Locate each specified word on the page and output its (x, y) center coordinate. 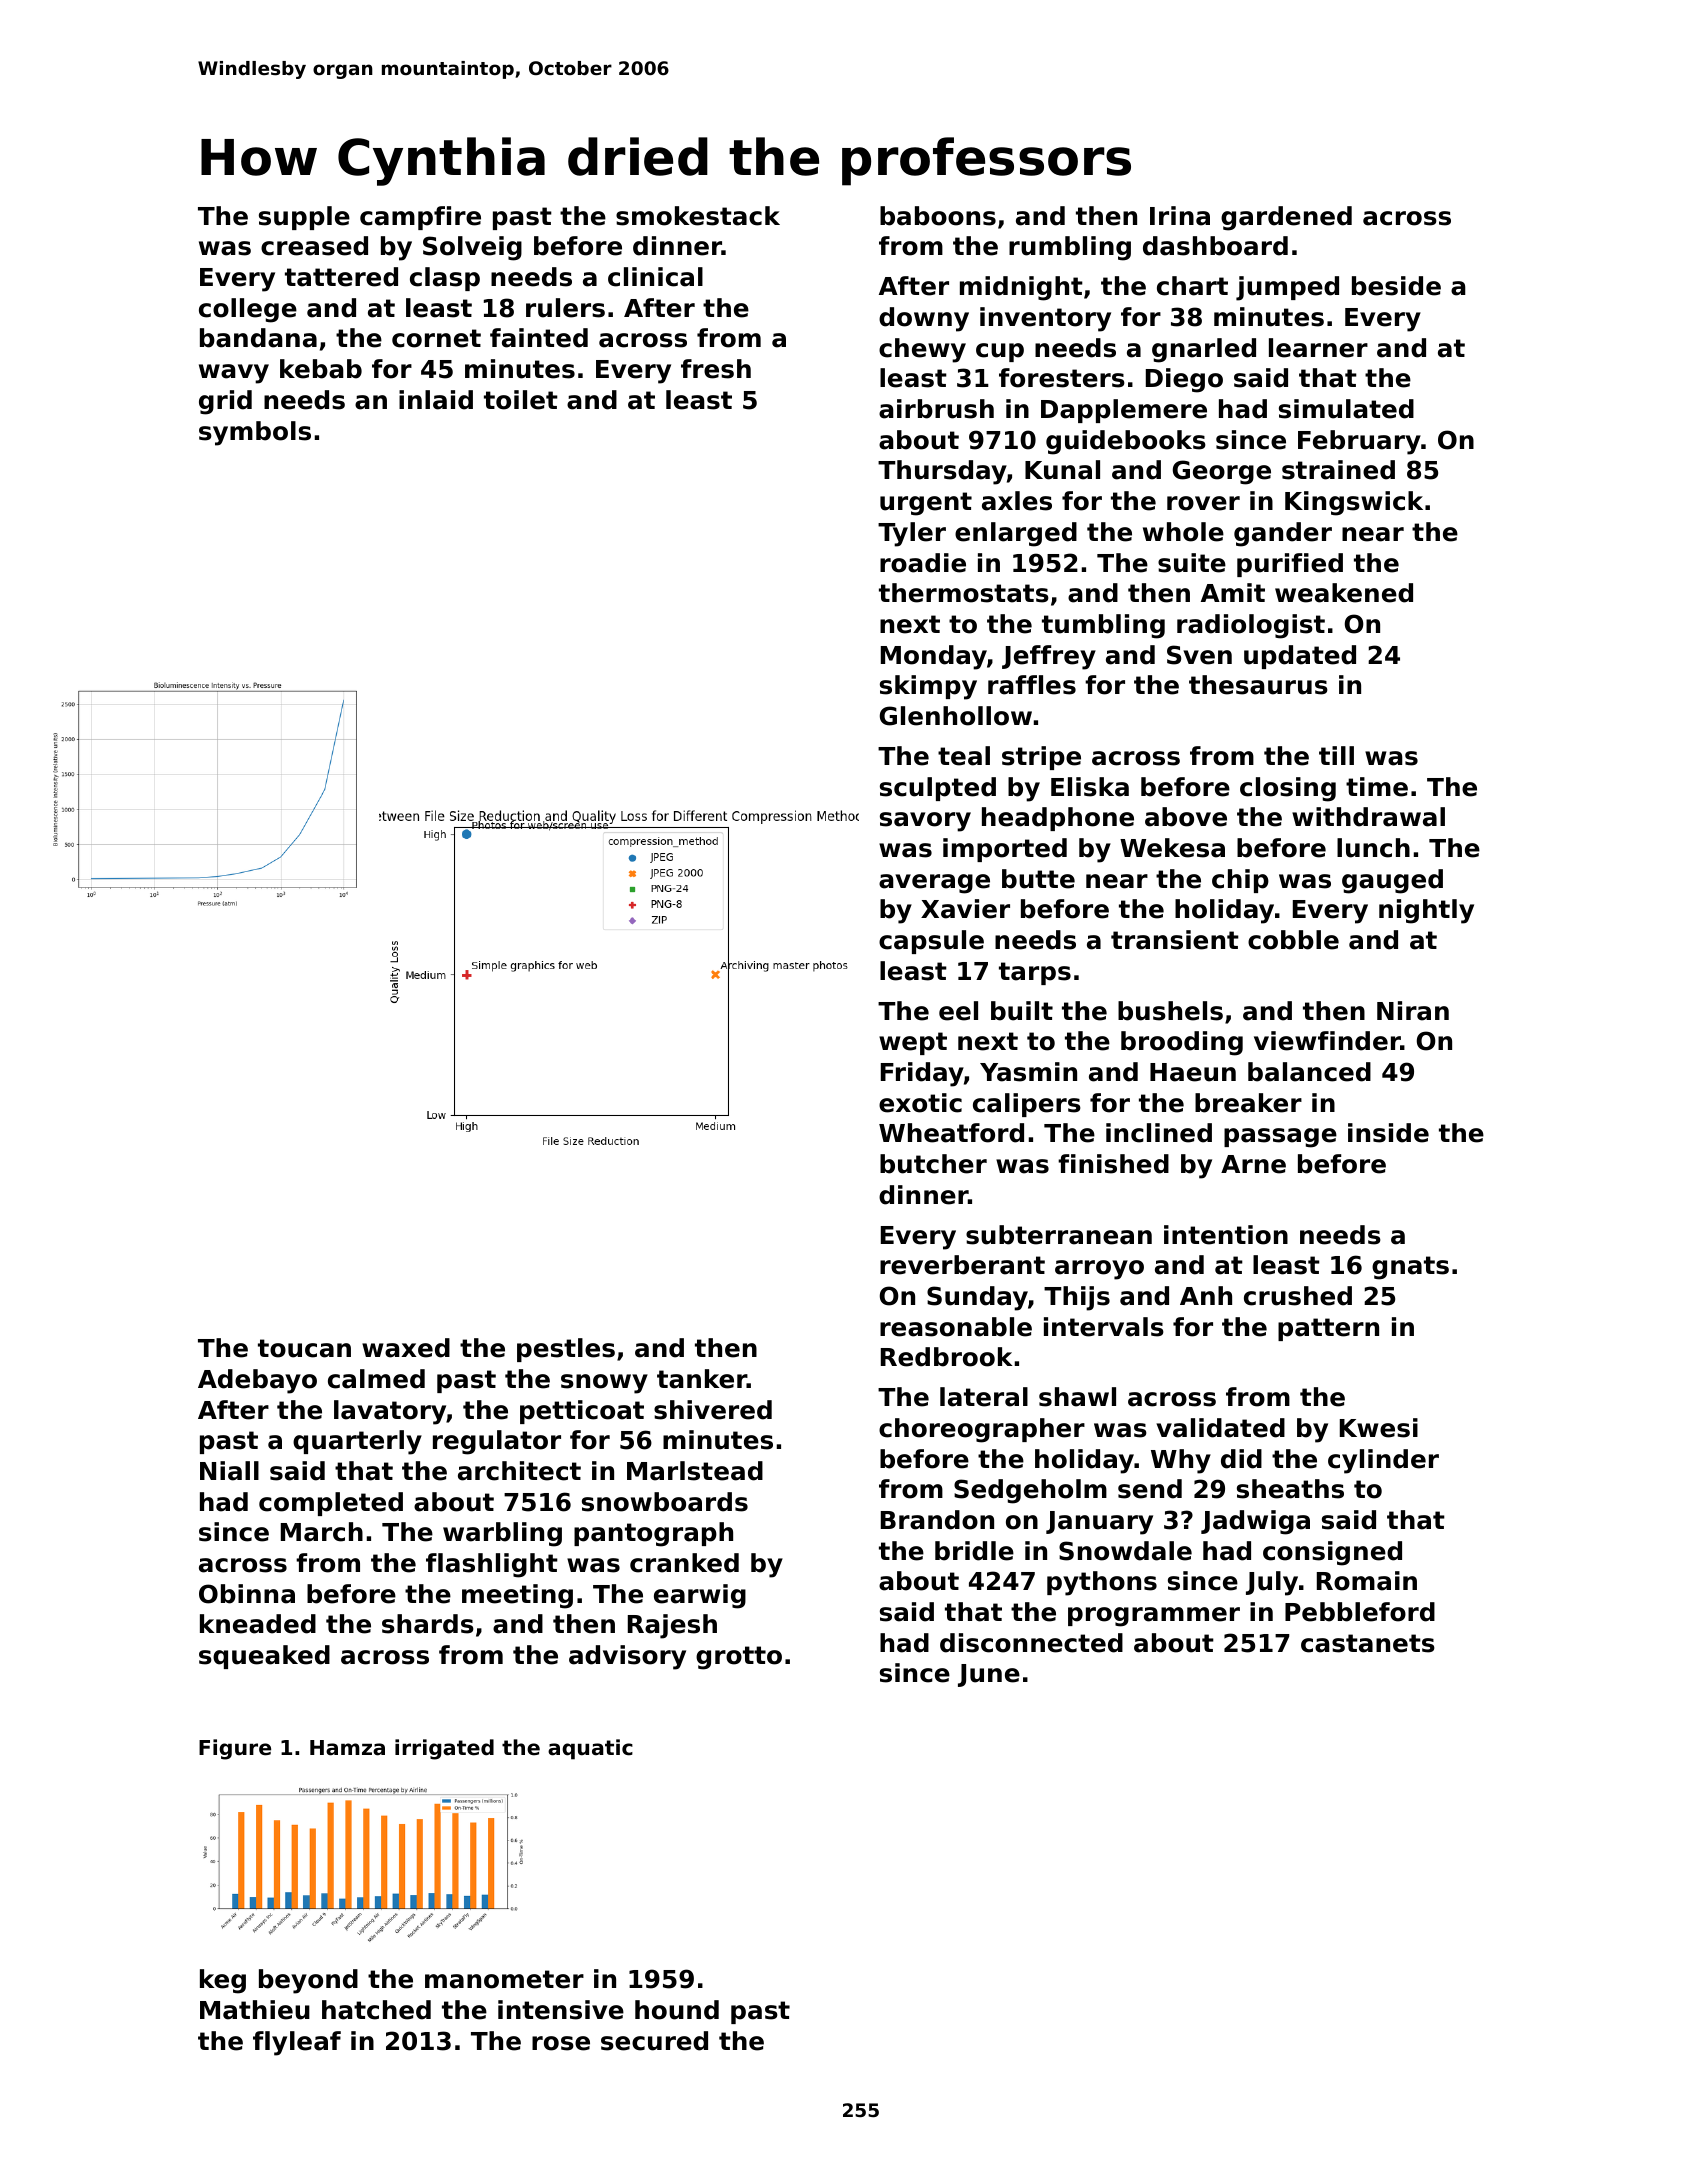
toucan (304, 1348)
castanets (1368, 1643)
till (1336, 755)
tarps (1035, 973)
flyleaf (297, 2043)
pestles (566, 1350)
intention (1226, 1235)
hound (677, 2010)
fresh (716, 369)
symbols (255, 433)
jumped (1287, 288)
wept (913, 1043)
